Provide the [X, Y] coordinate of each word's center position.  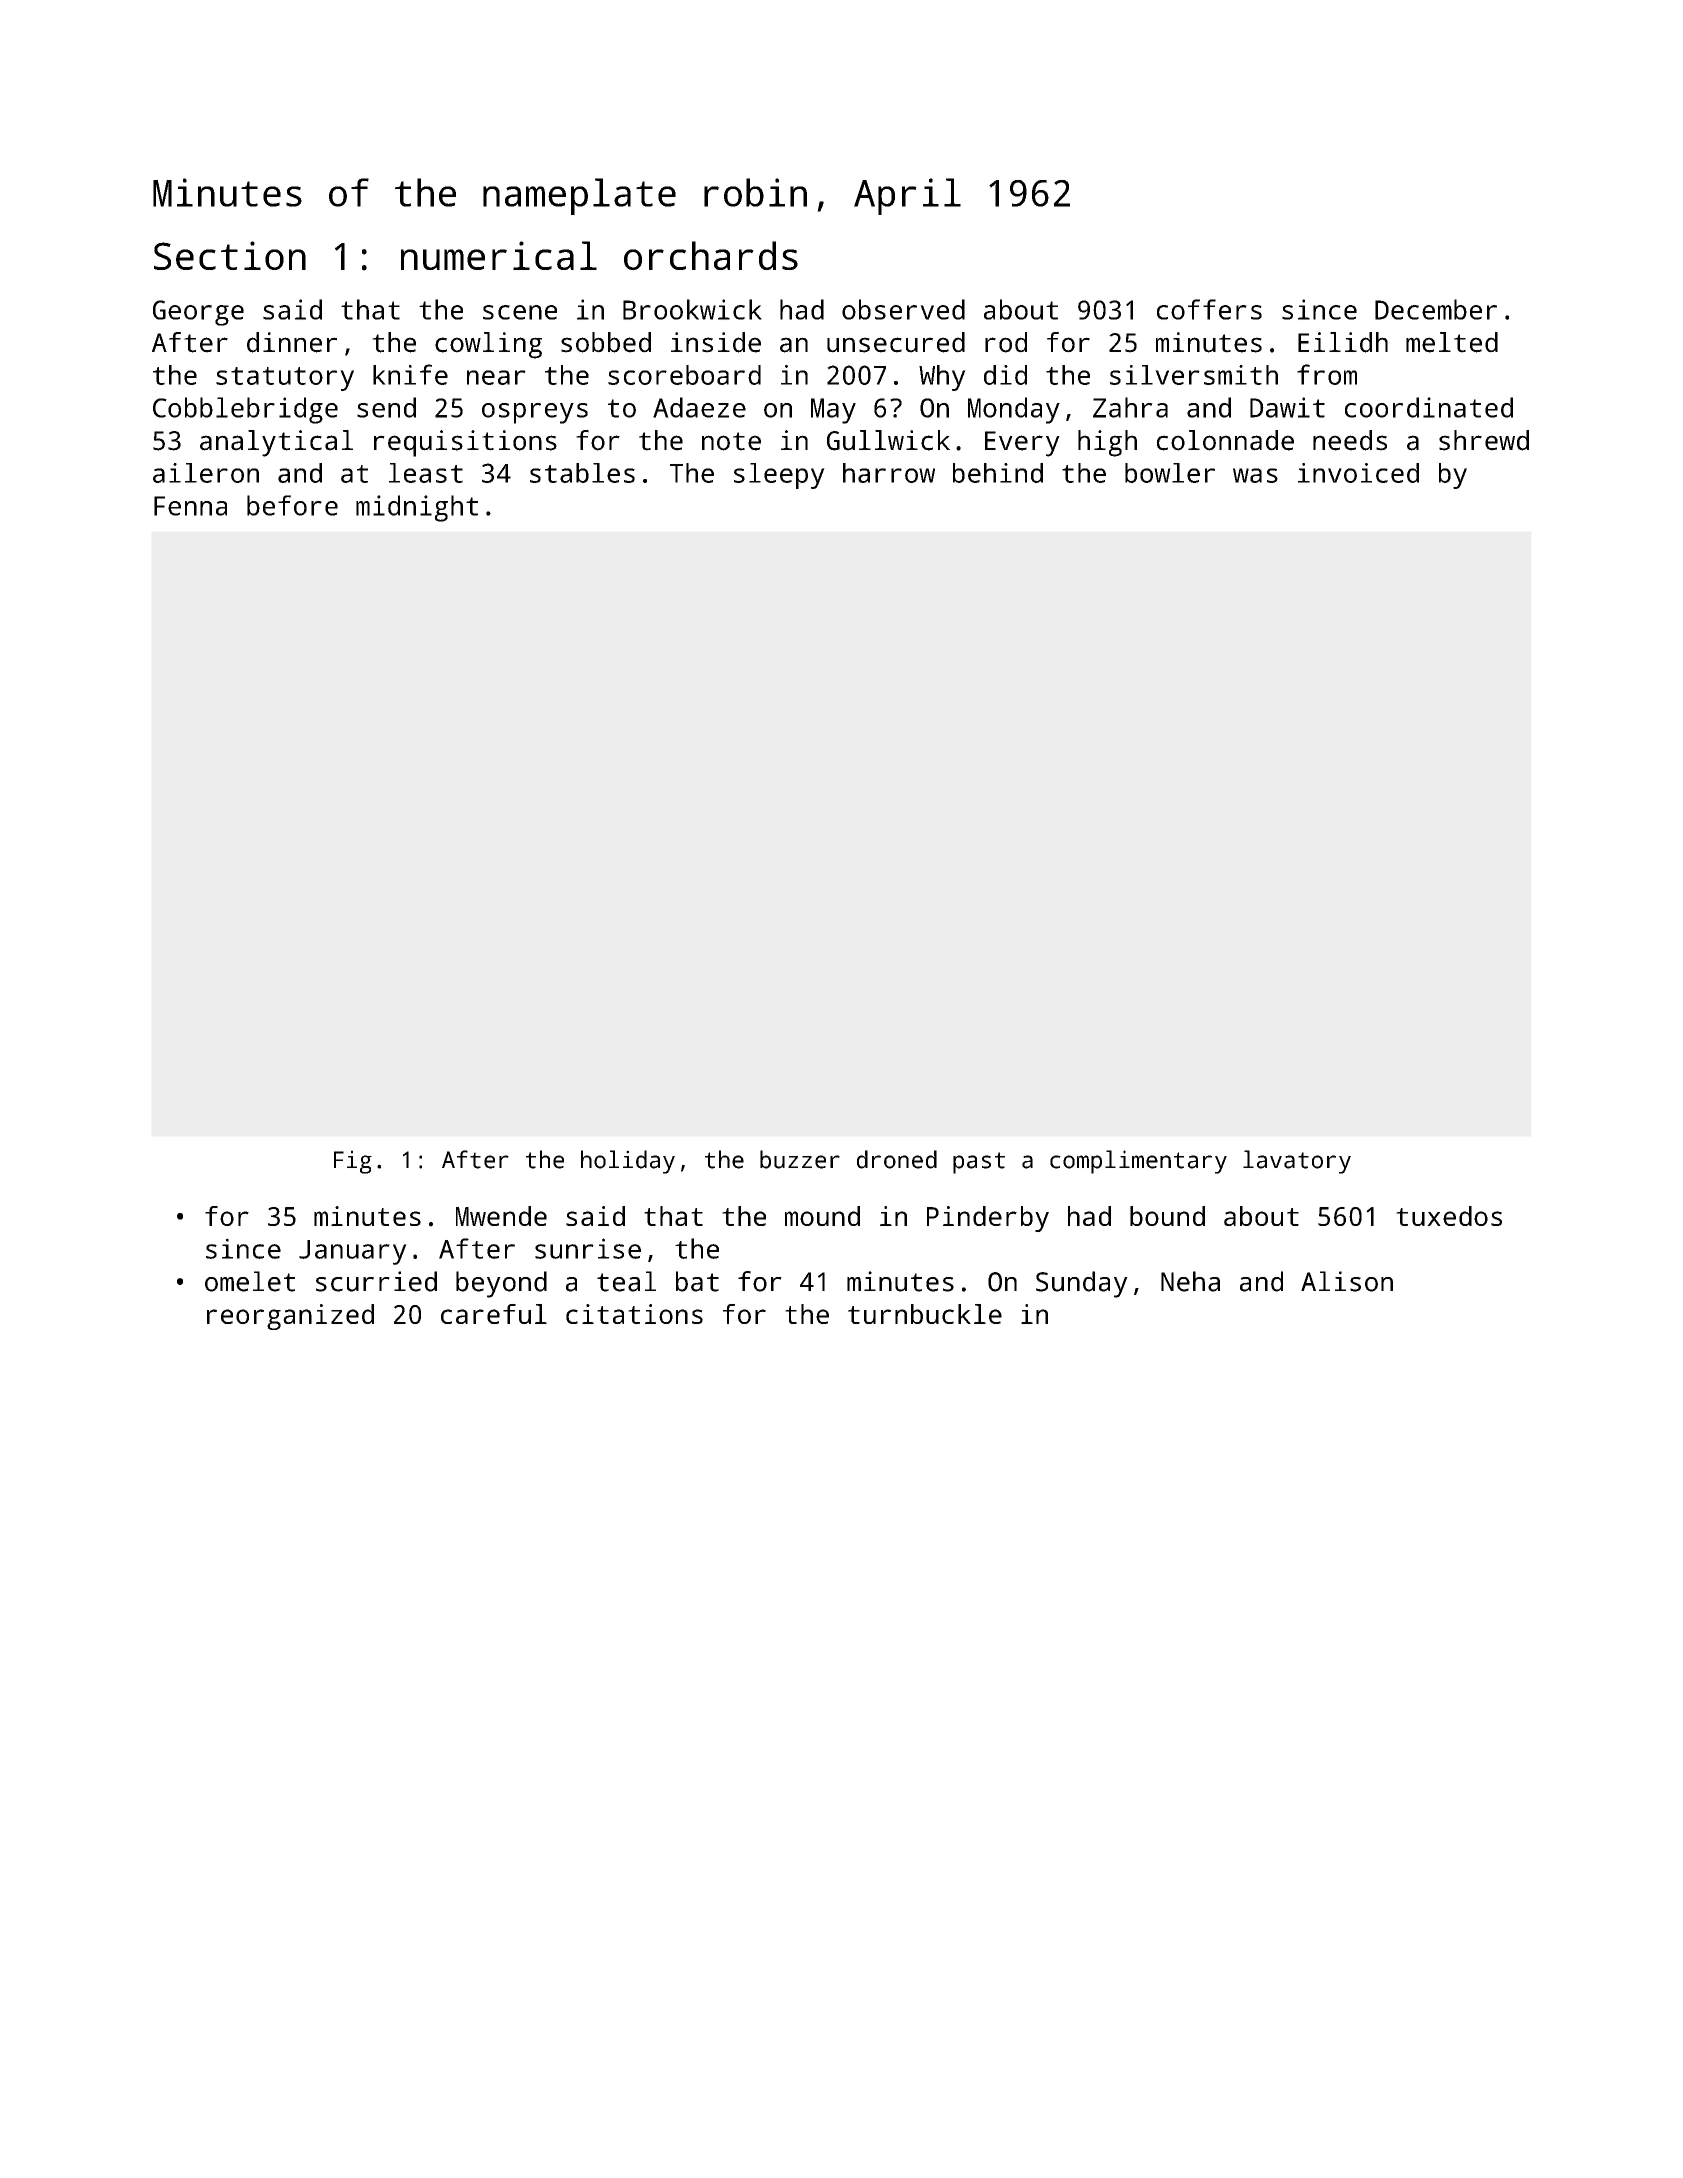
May [833, 411]
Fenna [190, 506]
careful [494, 1314]
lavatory [1297, 1162]
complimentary [1138, 1162]
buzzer [800, 1159]
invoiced [1358, 473]
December [1436, 309]
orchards [711, 255]
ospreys [535, 413]
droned [897, 1159]
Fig [353, 1162]
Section [230, 255]
